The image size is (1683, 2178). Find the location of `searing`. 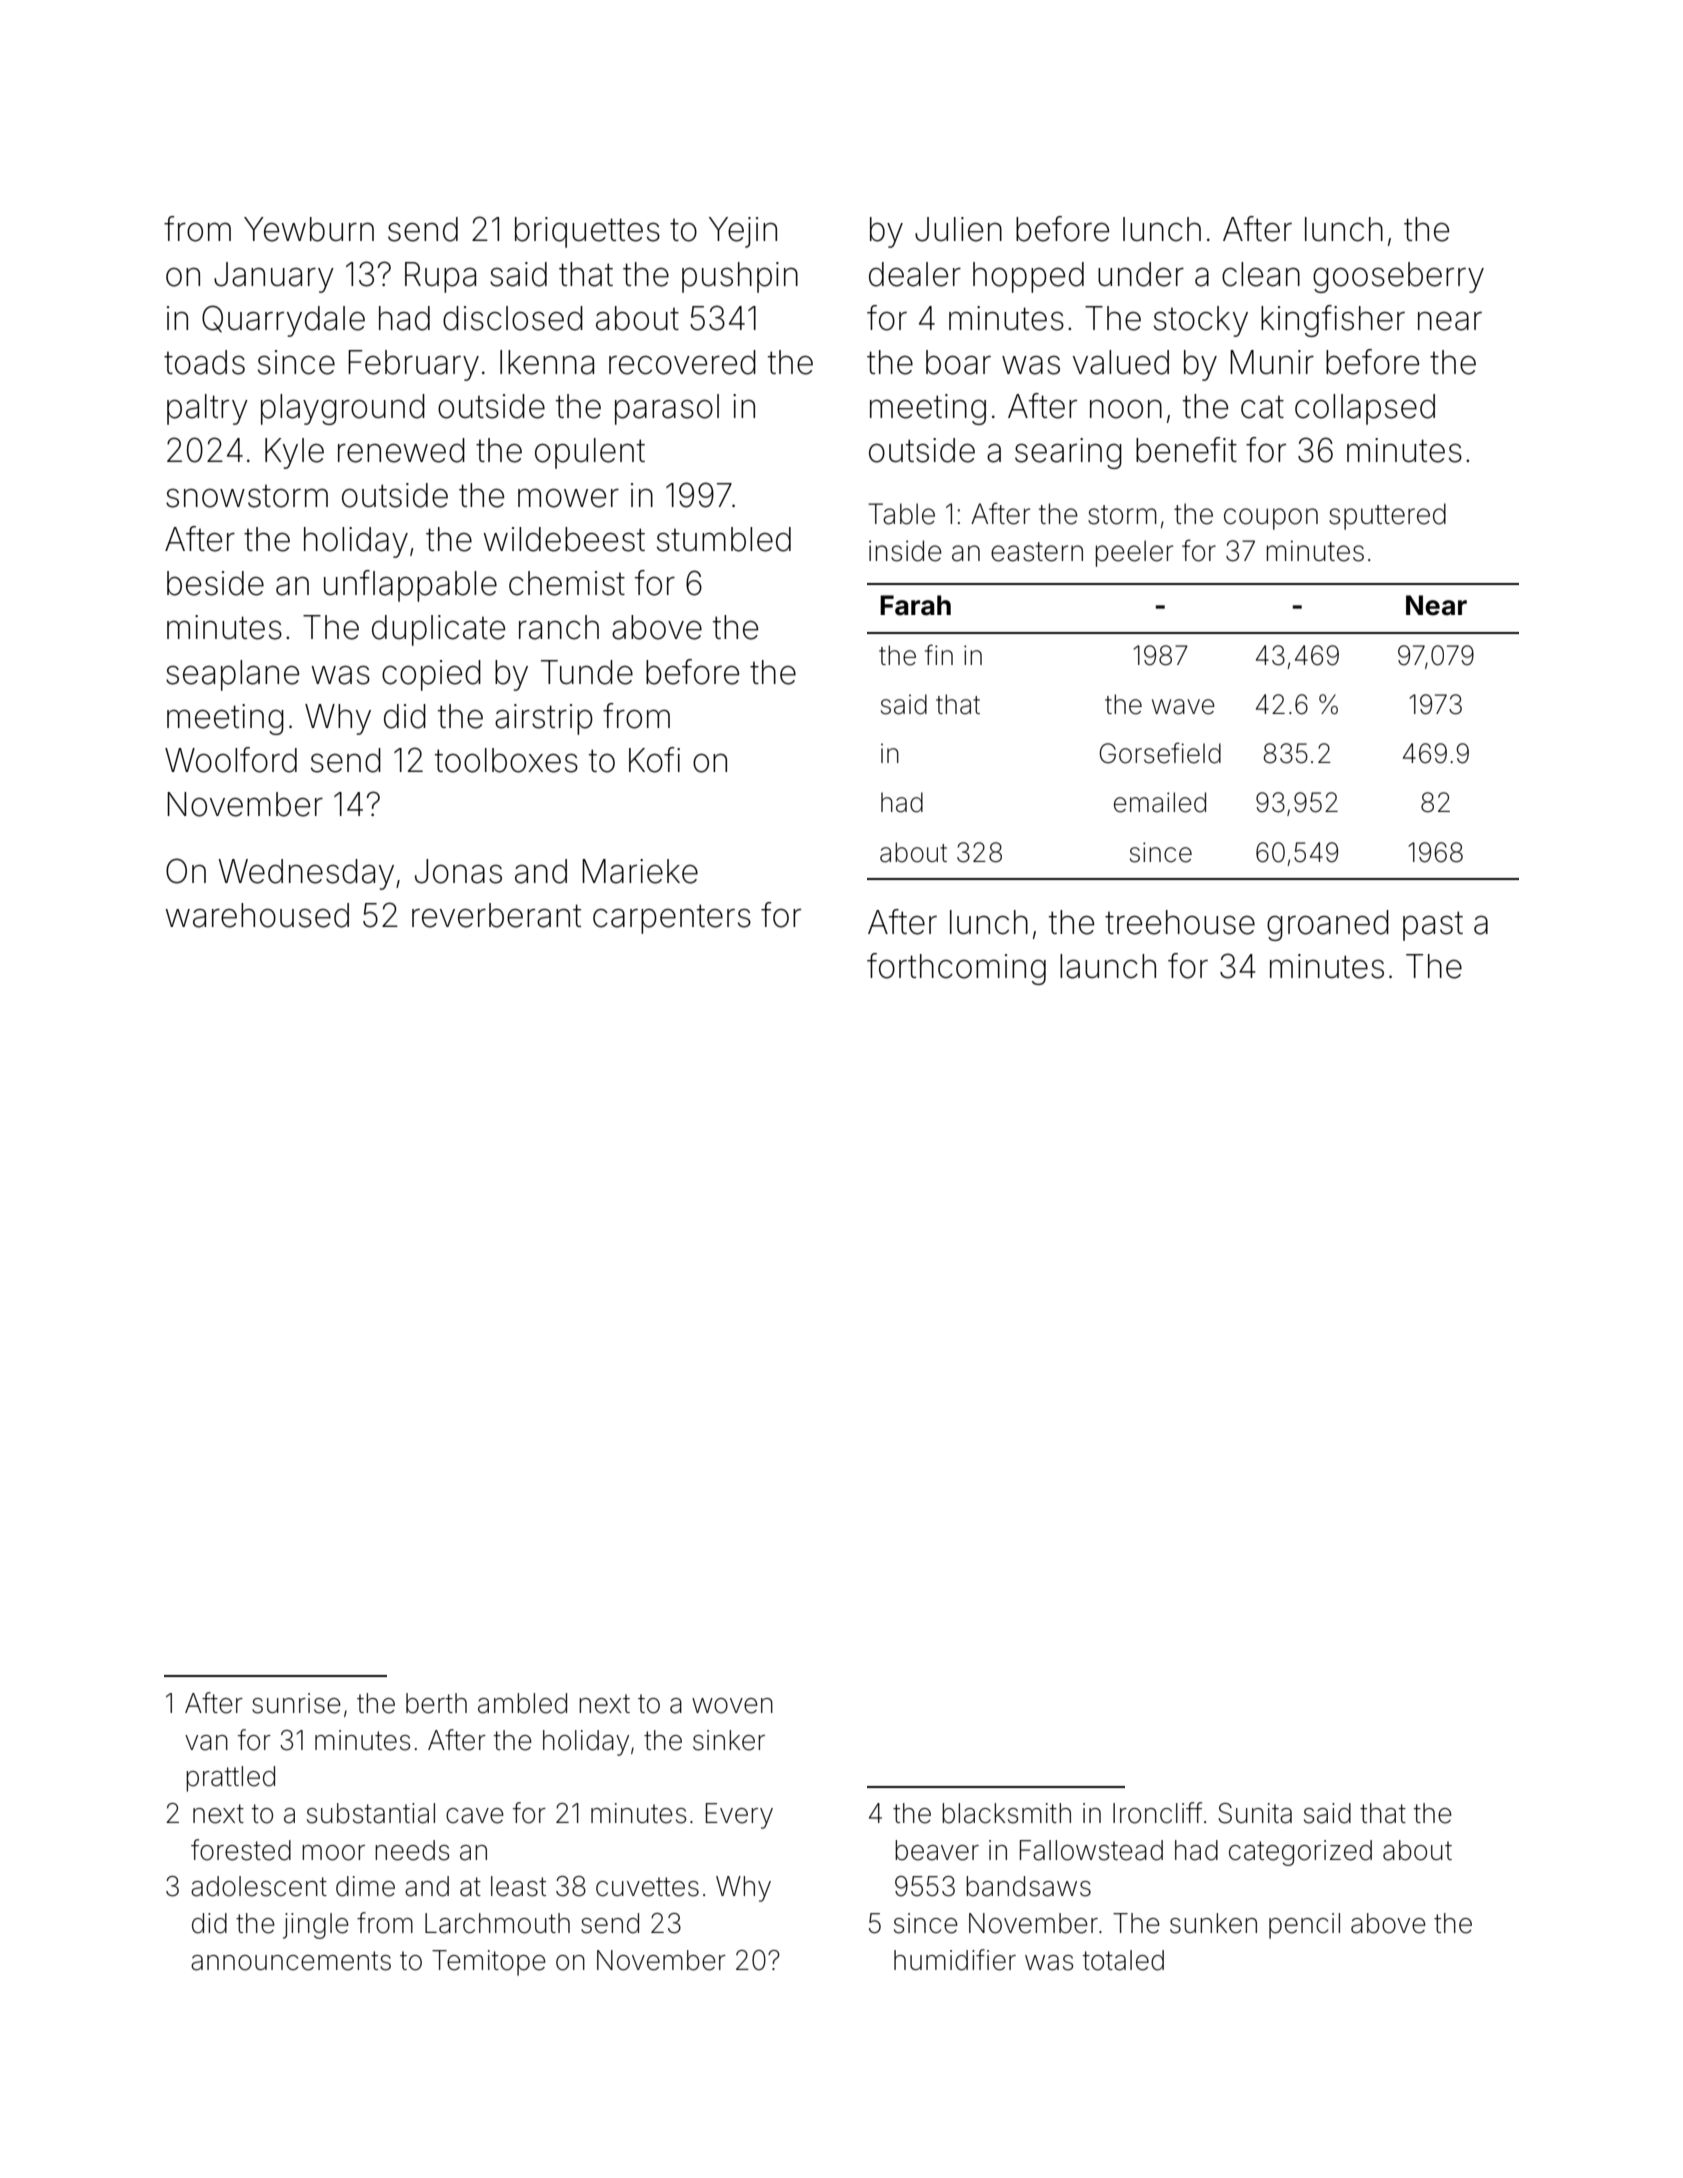

searing is located at coordinates (1068, 453).
